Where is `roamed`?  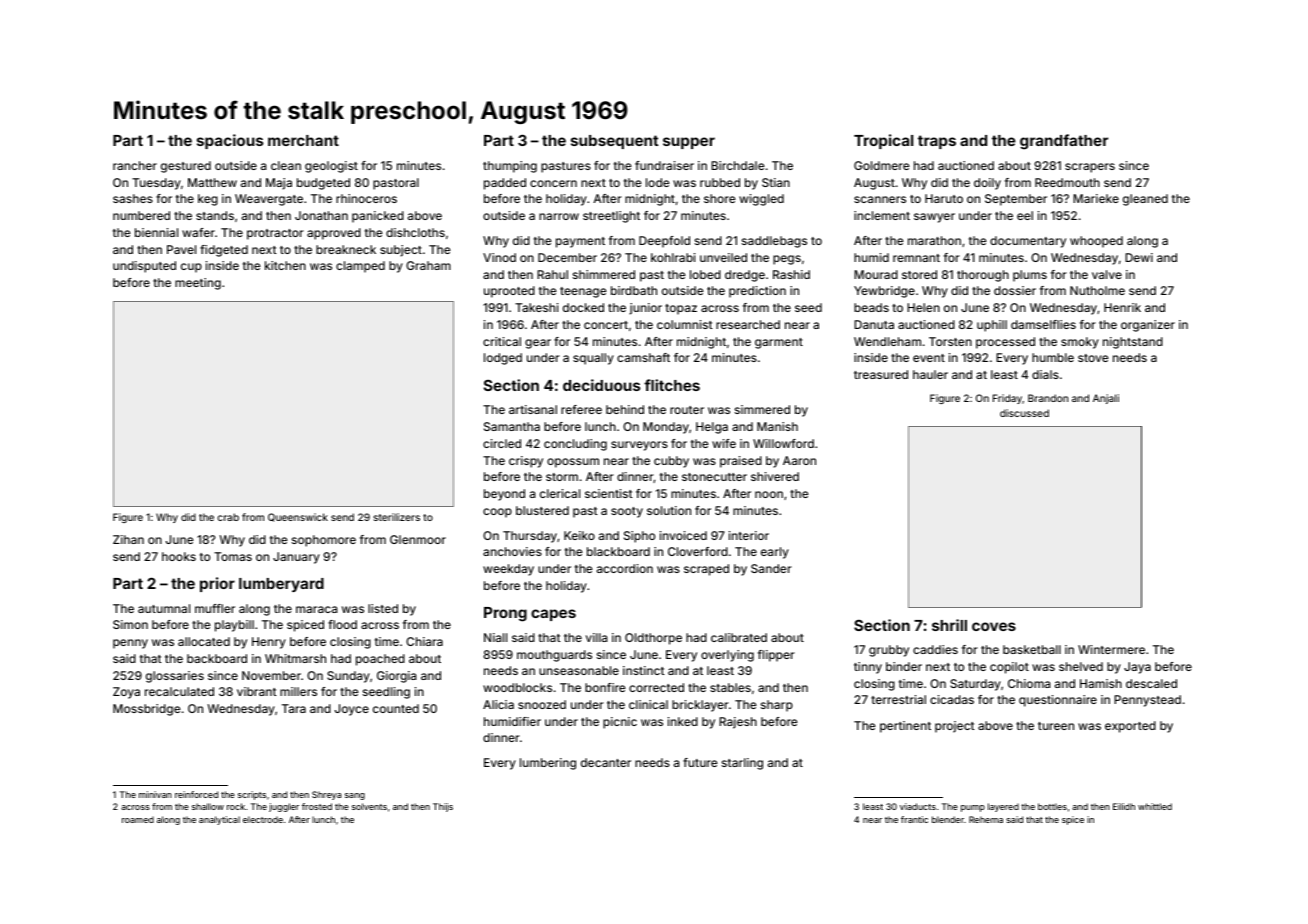
roamed is located at coordinates (138, 819).
